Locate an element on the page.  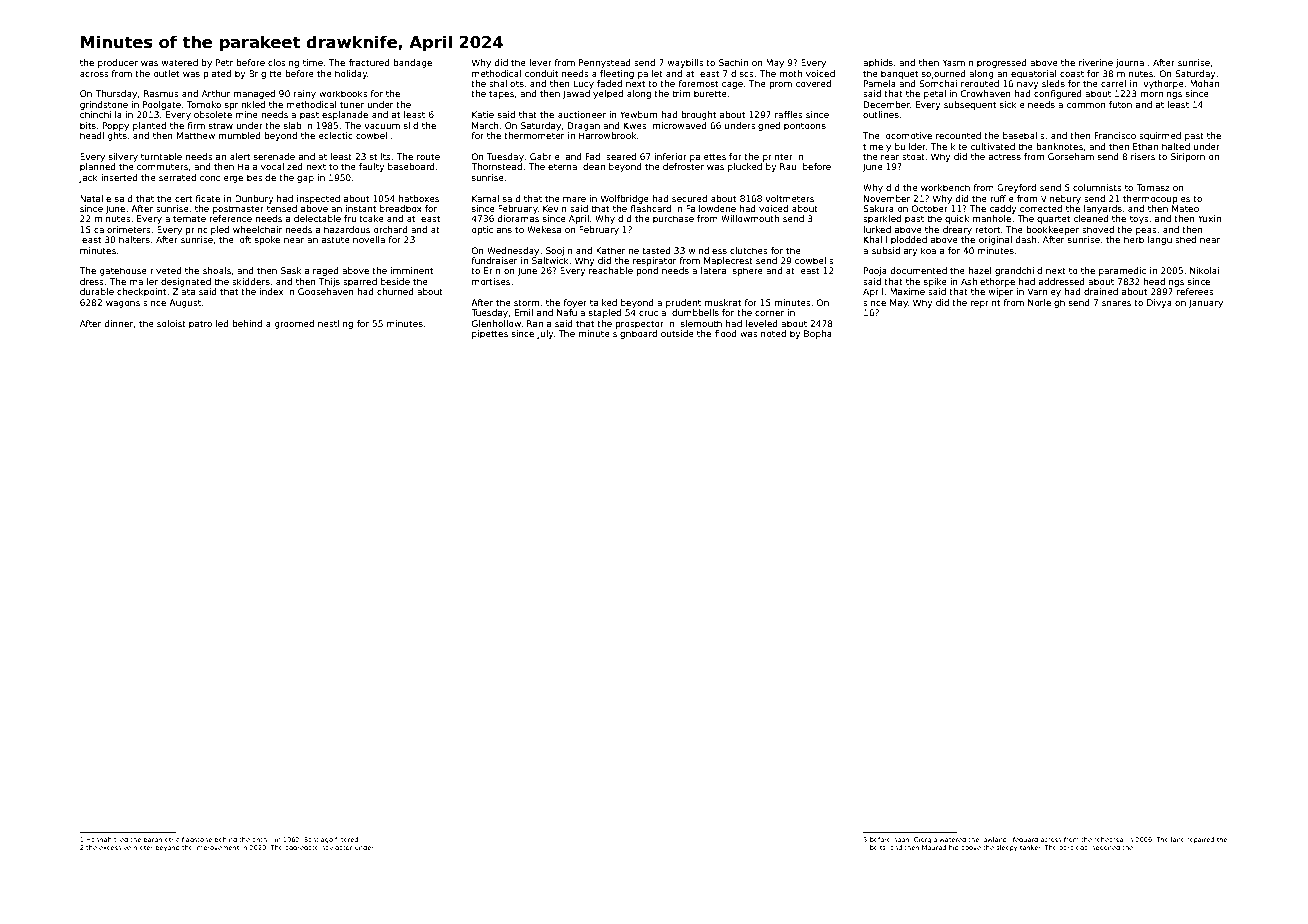
snares is located at coordinates (1116, 303).
